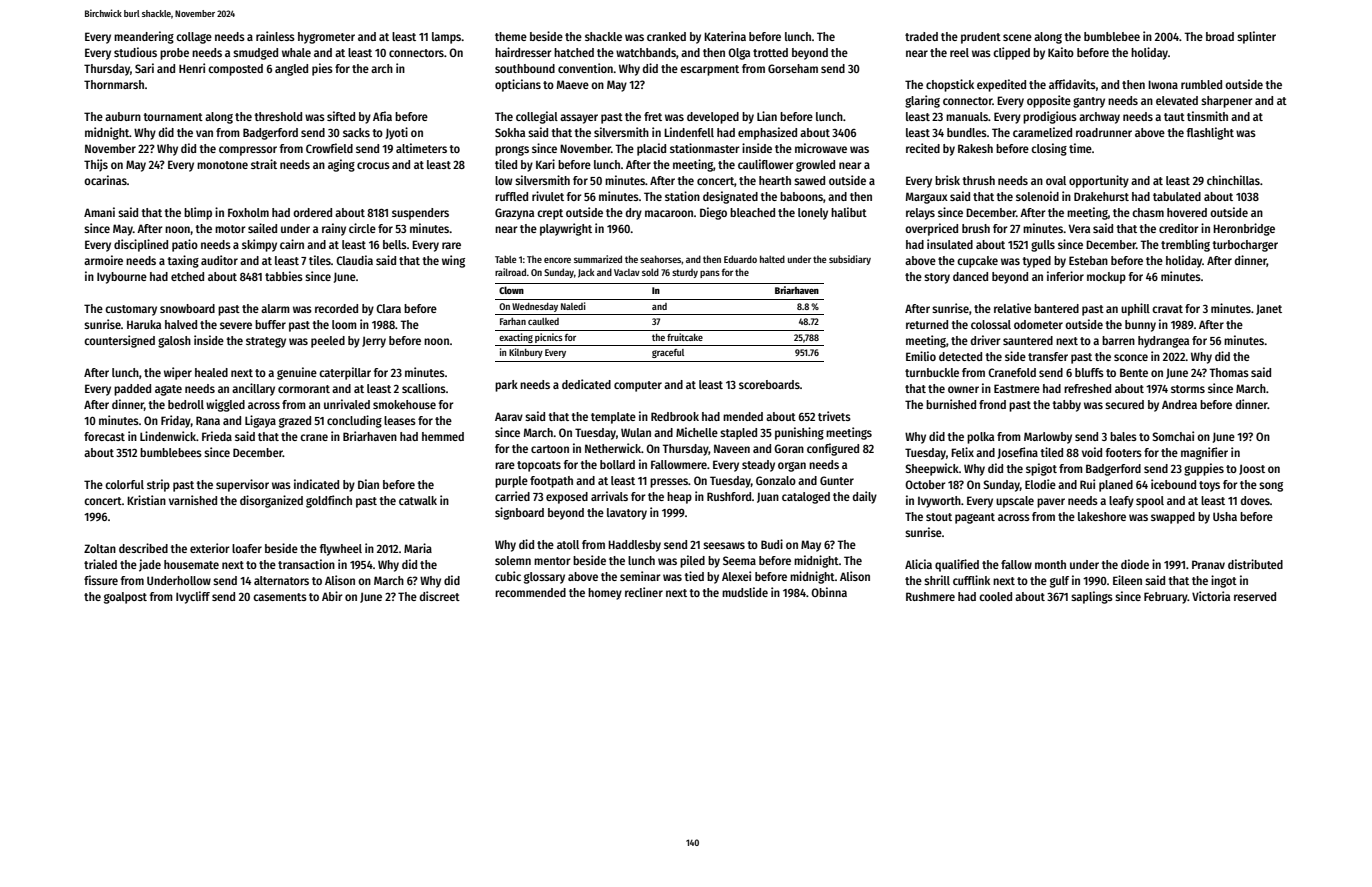  I want to click on meandering, so click(144, 37).
